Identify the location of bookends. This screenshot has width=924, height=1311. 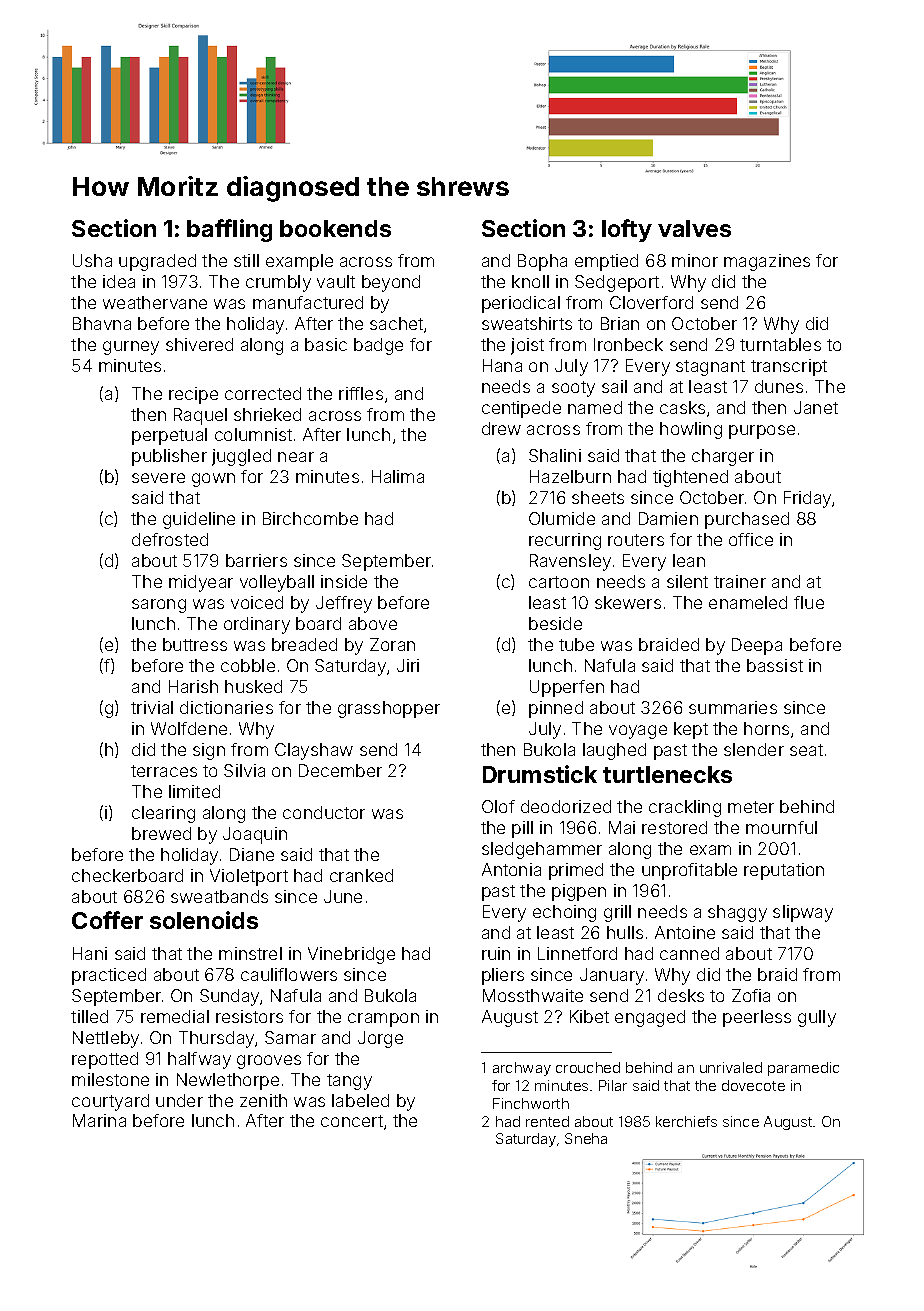
(335, 228).
